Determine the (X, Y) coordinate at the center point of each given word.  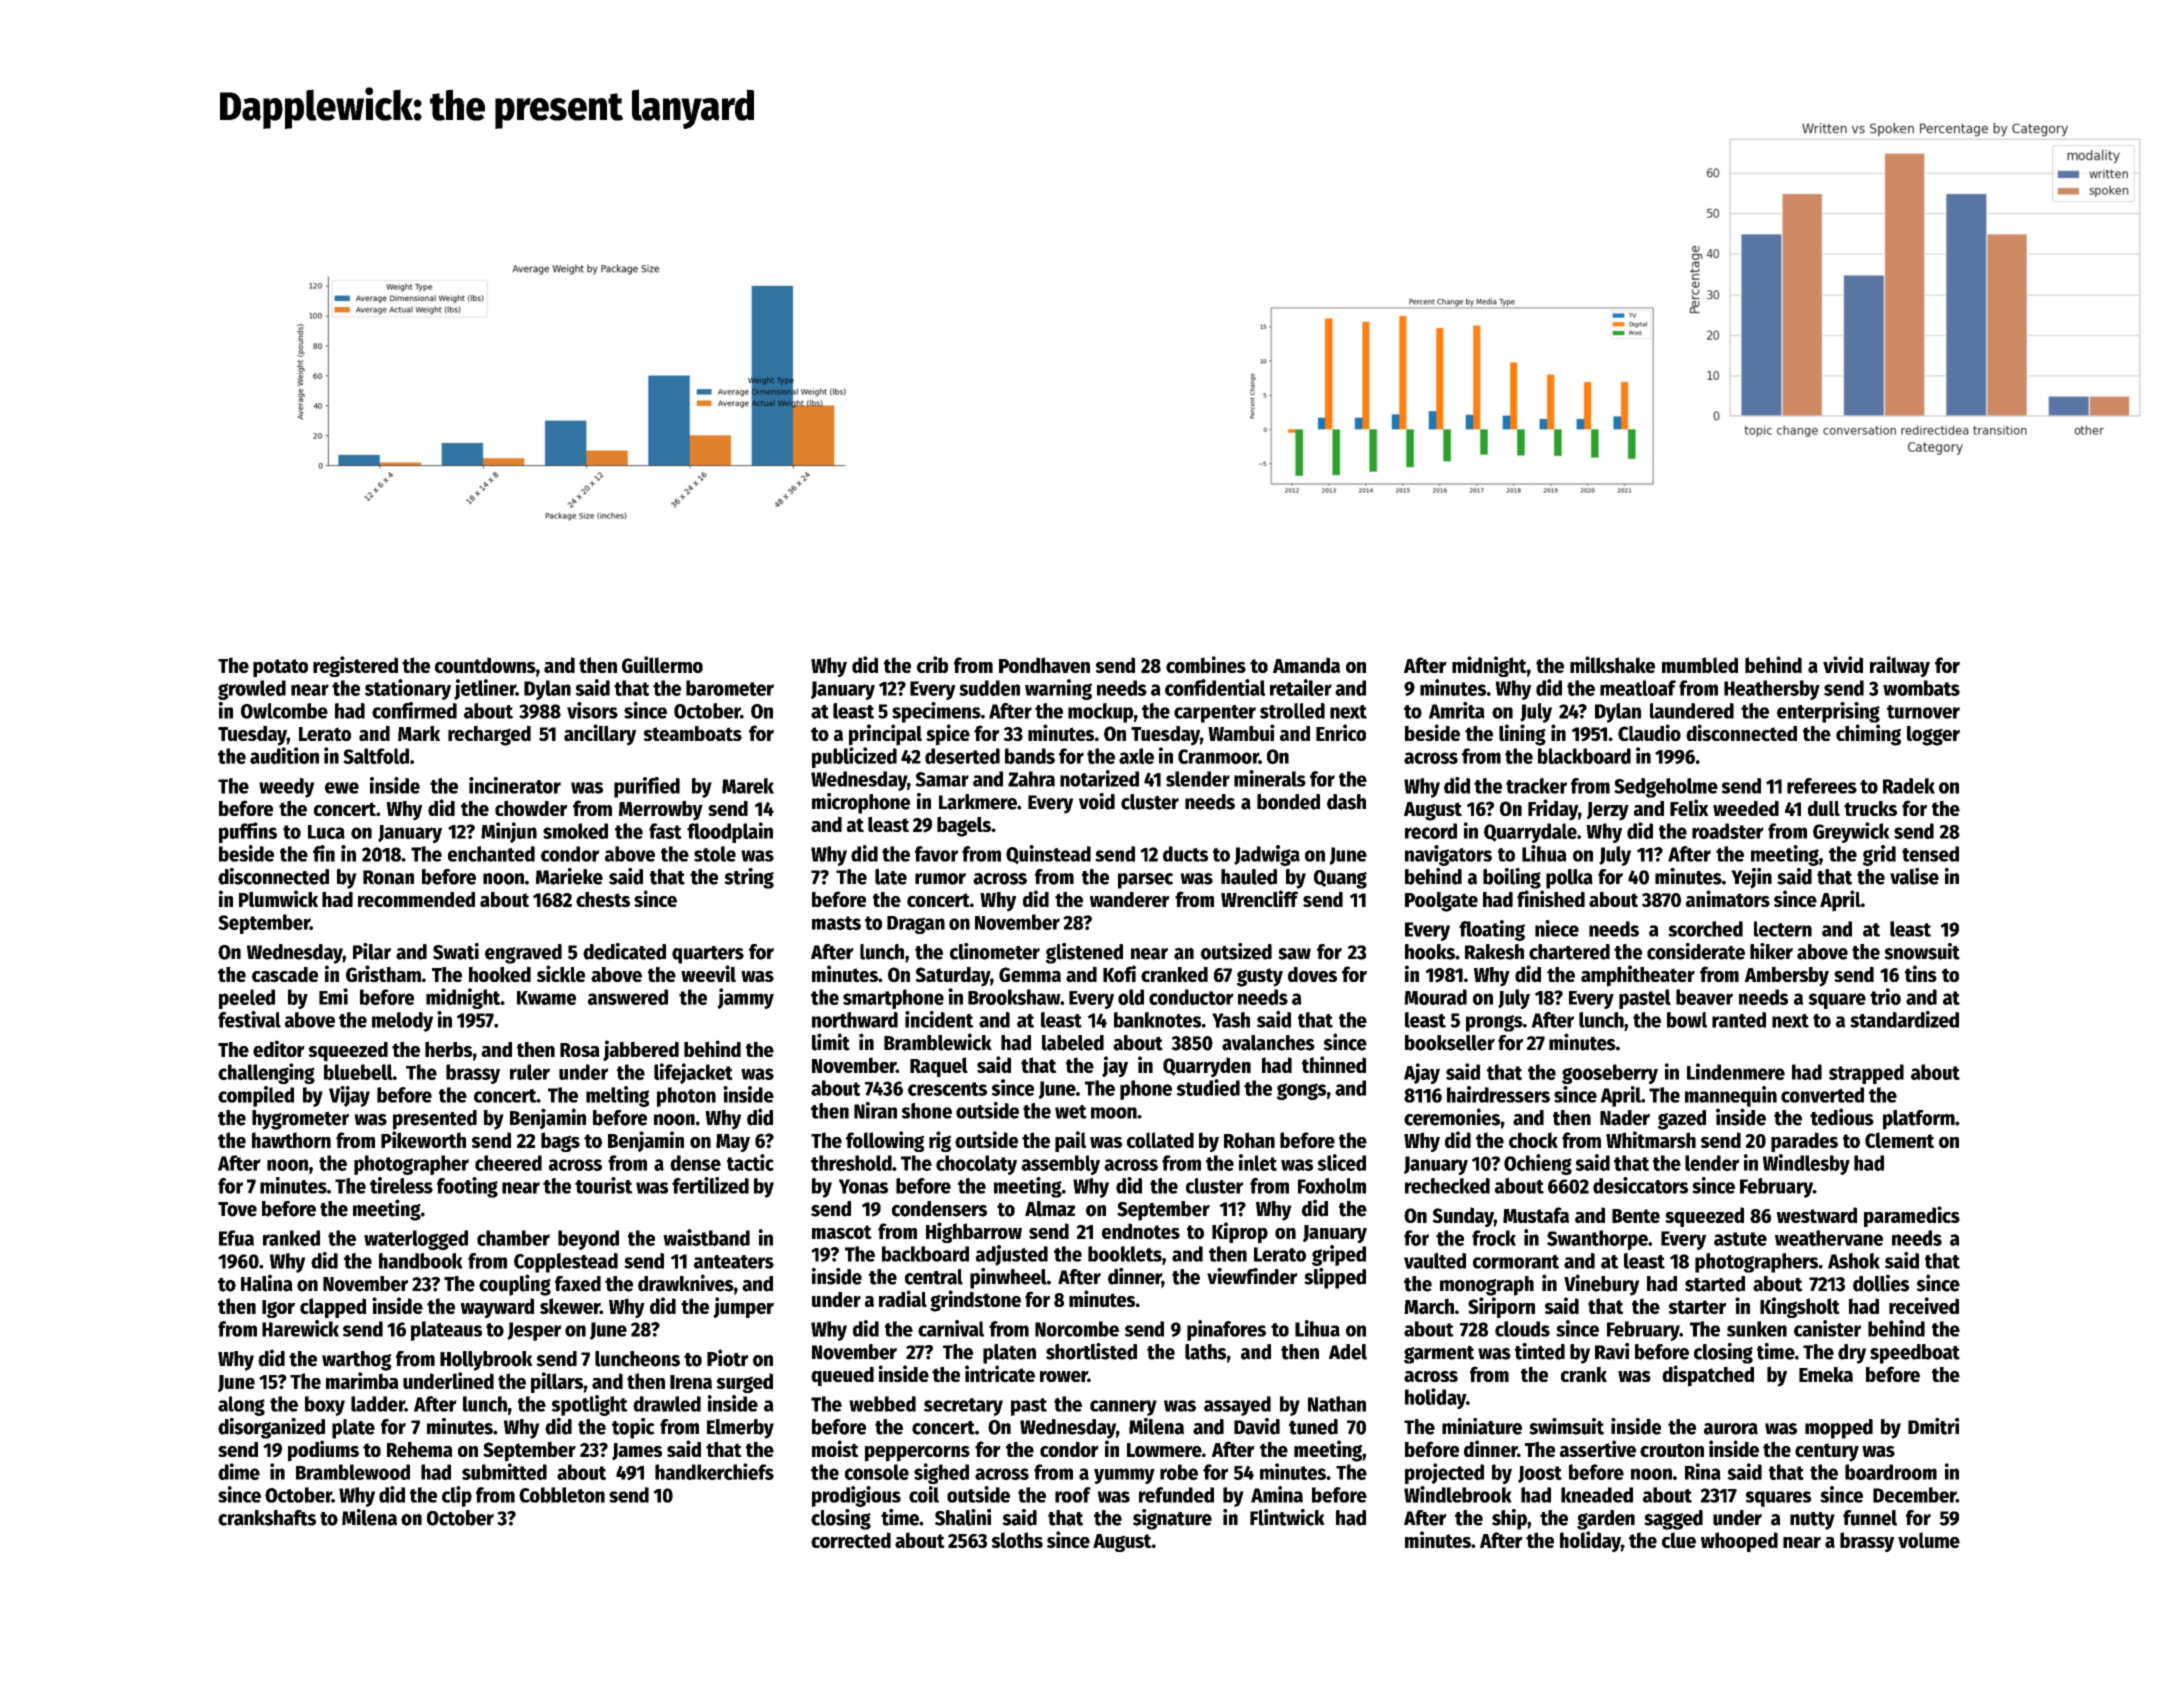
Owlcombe (284, 711)
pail (1070, 1141)
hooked (500, 974)
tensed (1930, 854)
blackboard (1584, 756)
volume (1929, 1540)
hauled (1249, 877)
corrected (851, 1540)
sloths (1017, 1540)
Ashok (1854, 1261)
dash (1346, 802)
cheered (508, 1163)
